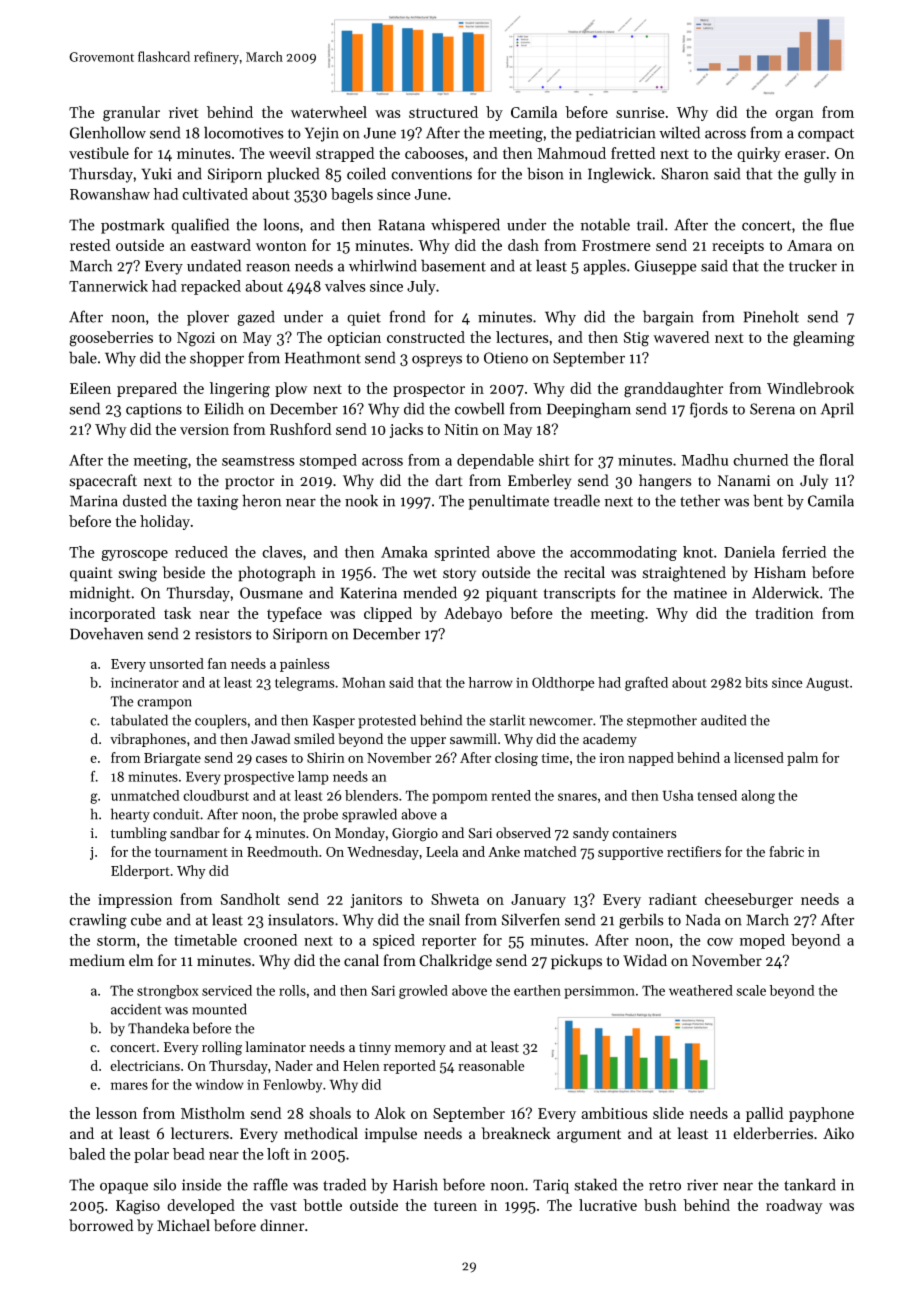 The width and height of the image is (924, 1308). Describe the element at coordinates (465, 226) in the image. I see `whispered` at that location.
